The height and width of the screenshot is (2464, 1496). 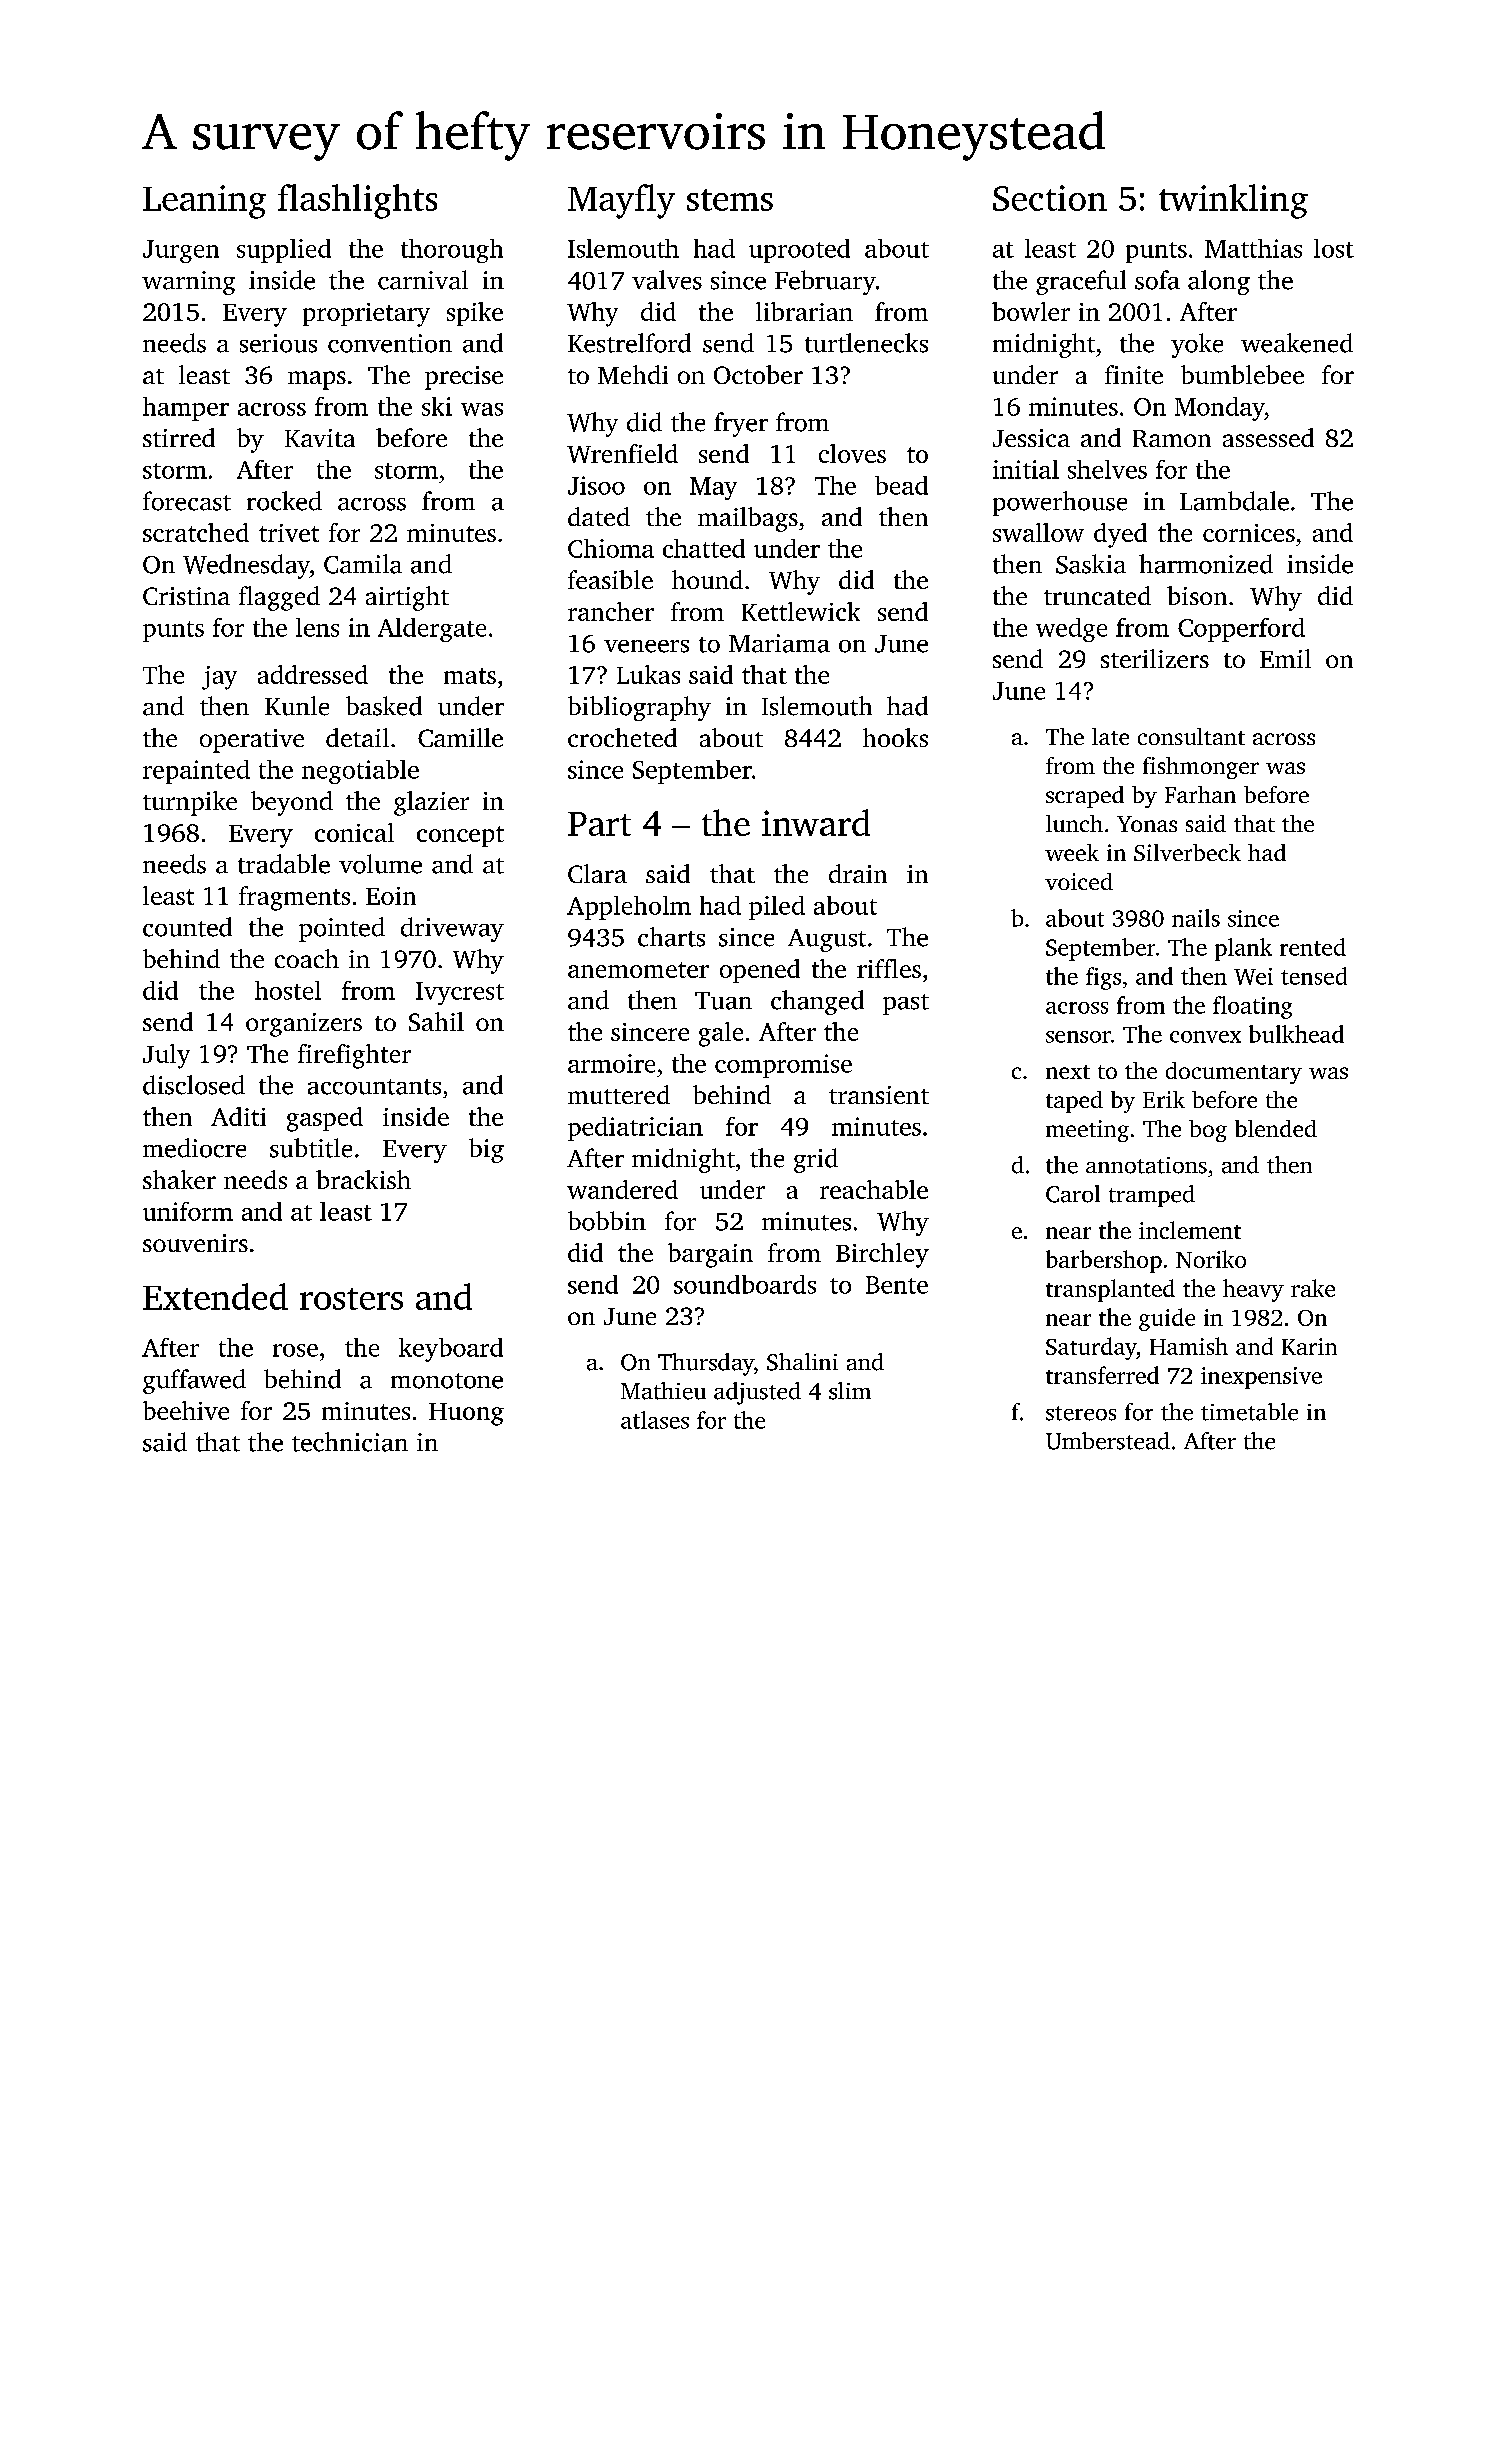 What do you see at coordinates (599, 516) in the screenshot?
I see `dated` at bounding box center [599, 516].
